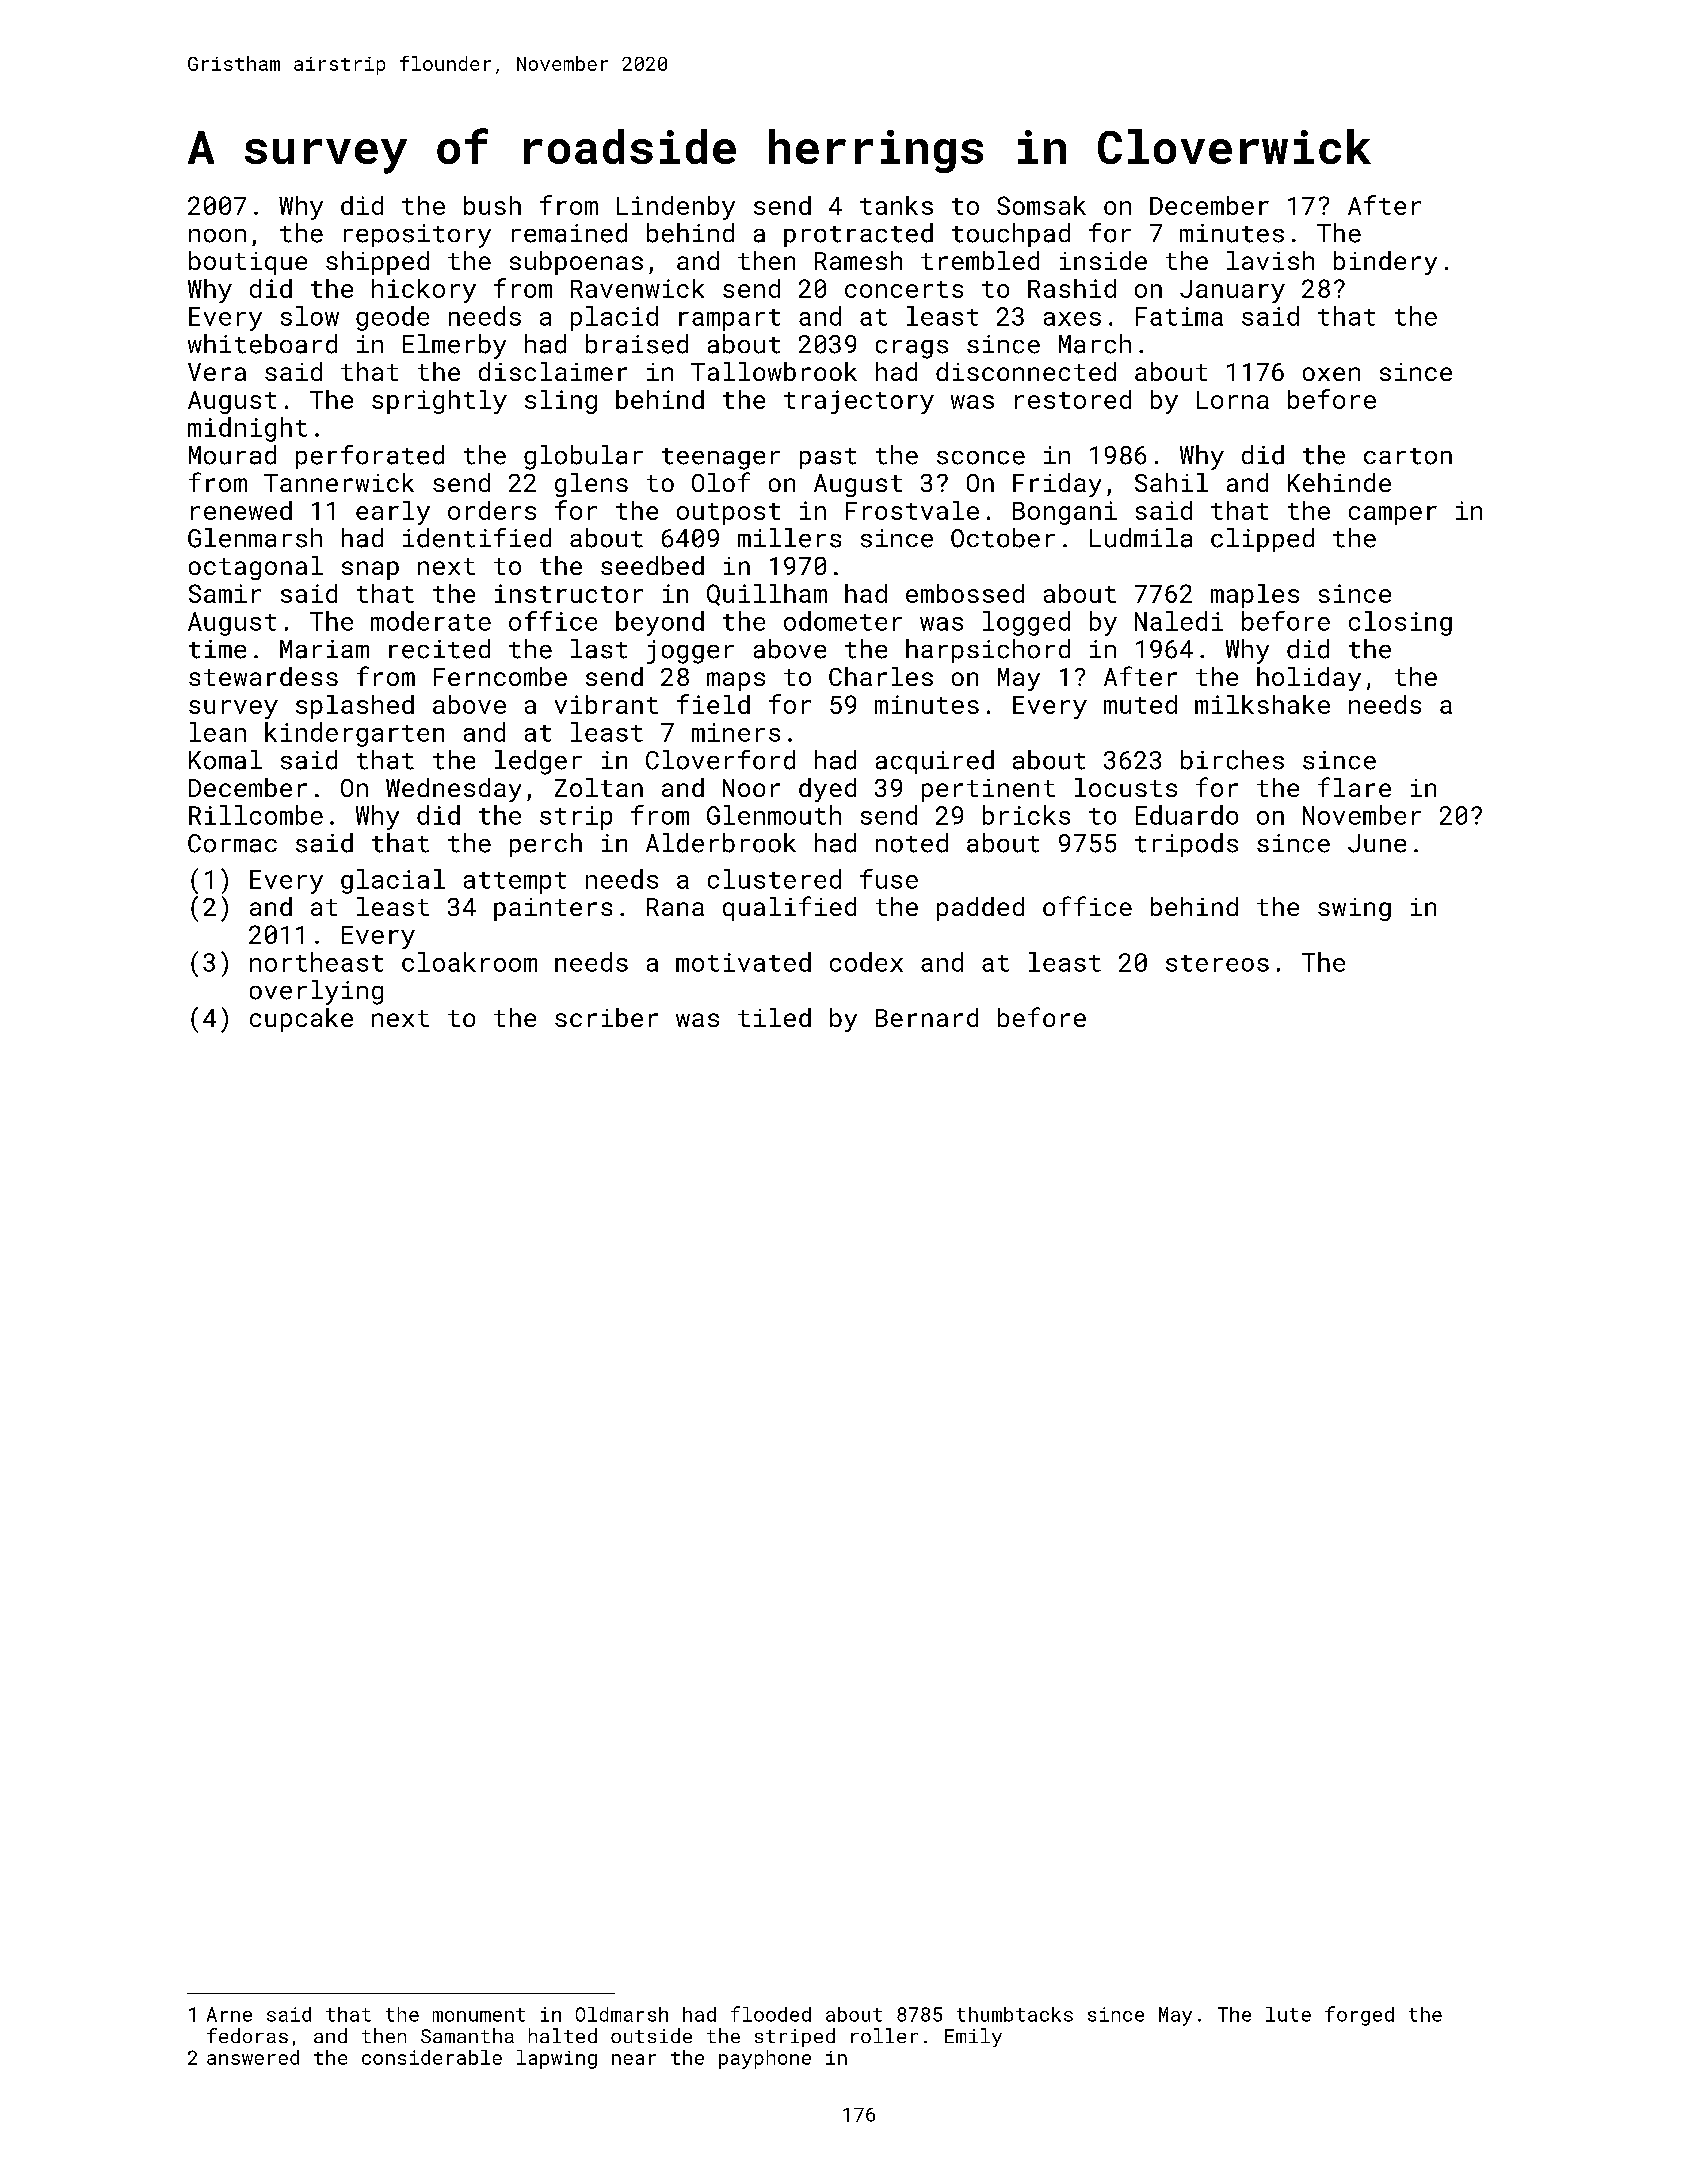  What do you see at coordinates (253, 2057) in the screenshot?
I see `answered` at bounding box center [253, 2057].
